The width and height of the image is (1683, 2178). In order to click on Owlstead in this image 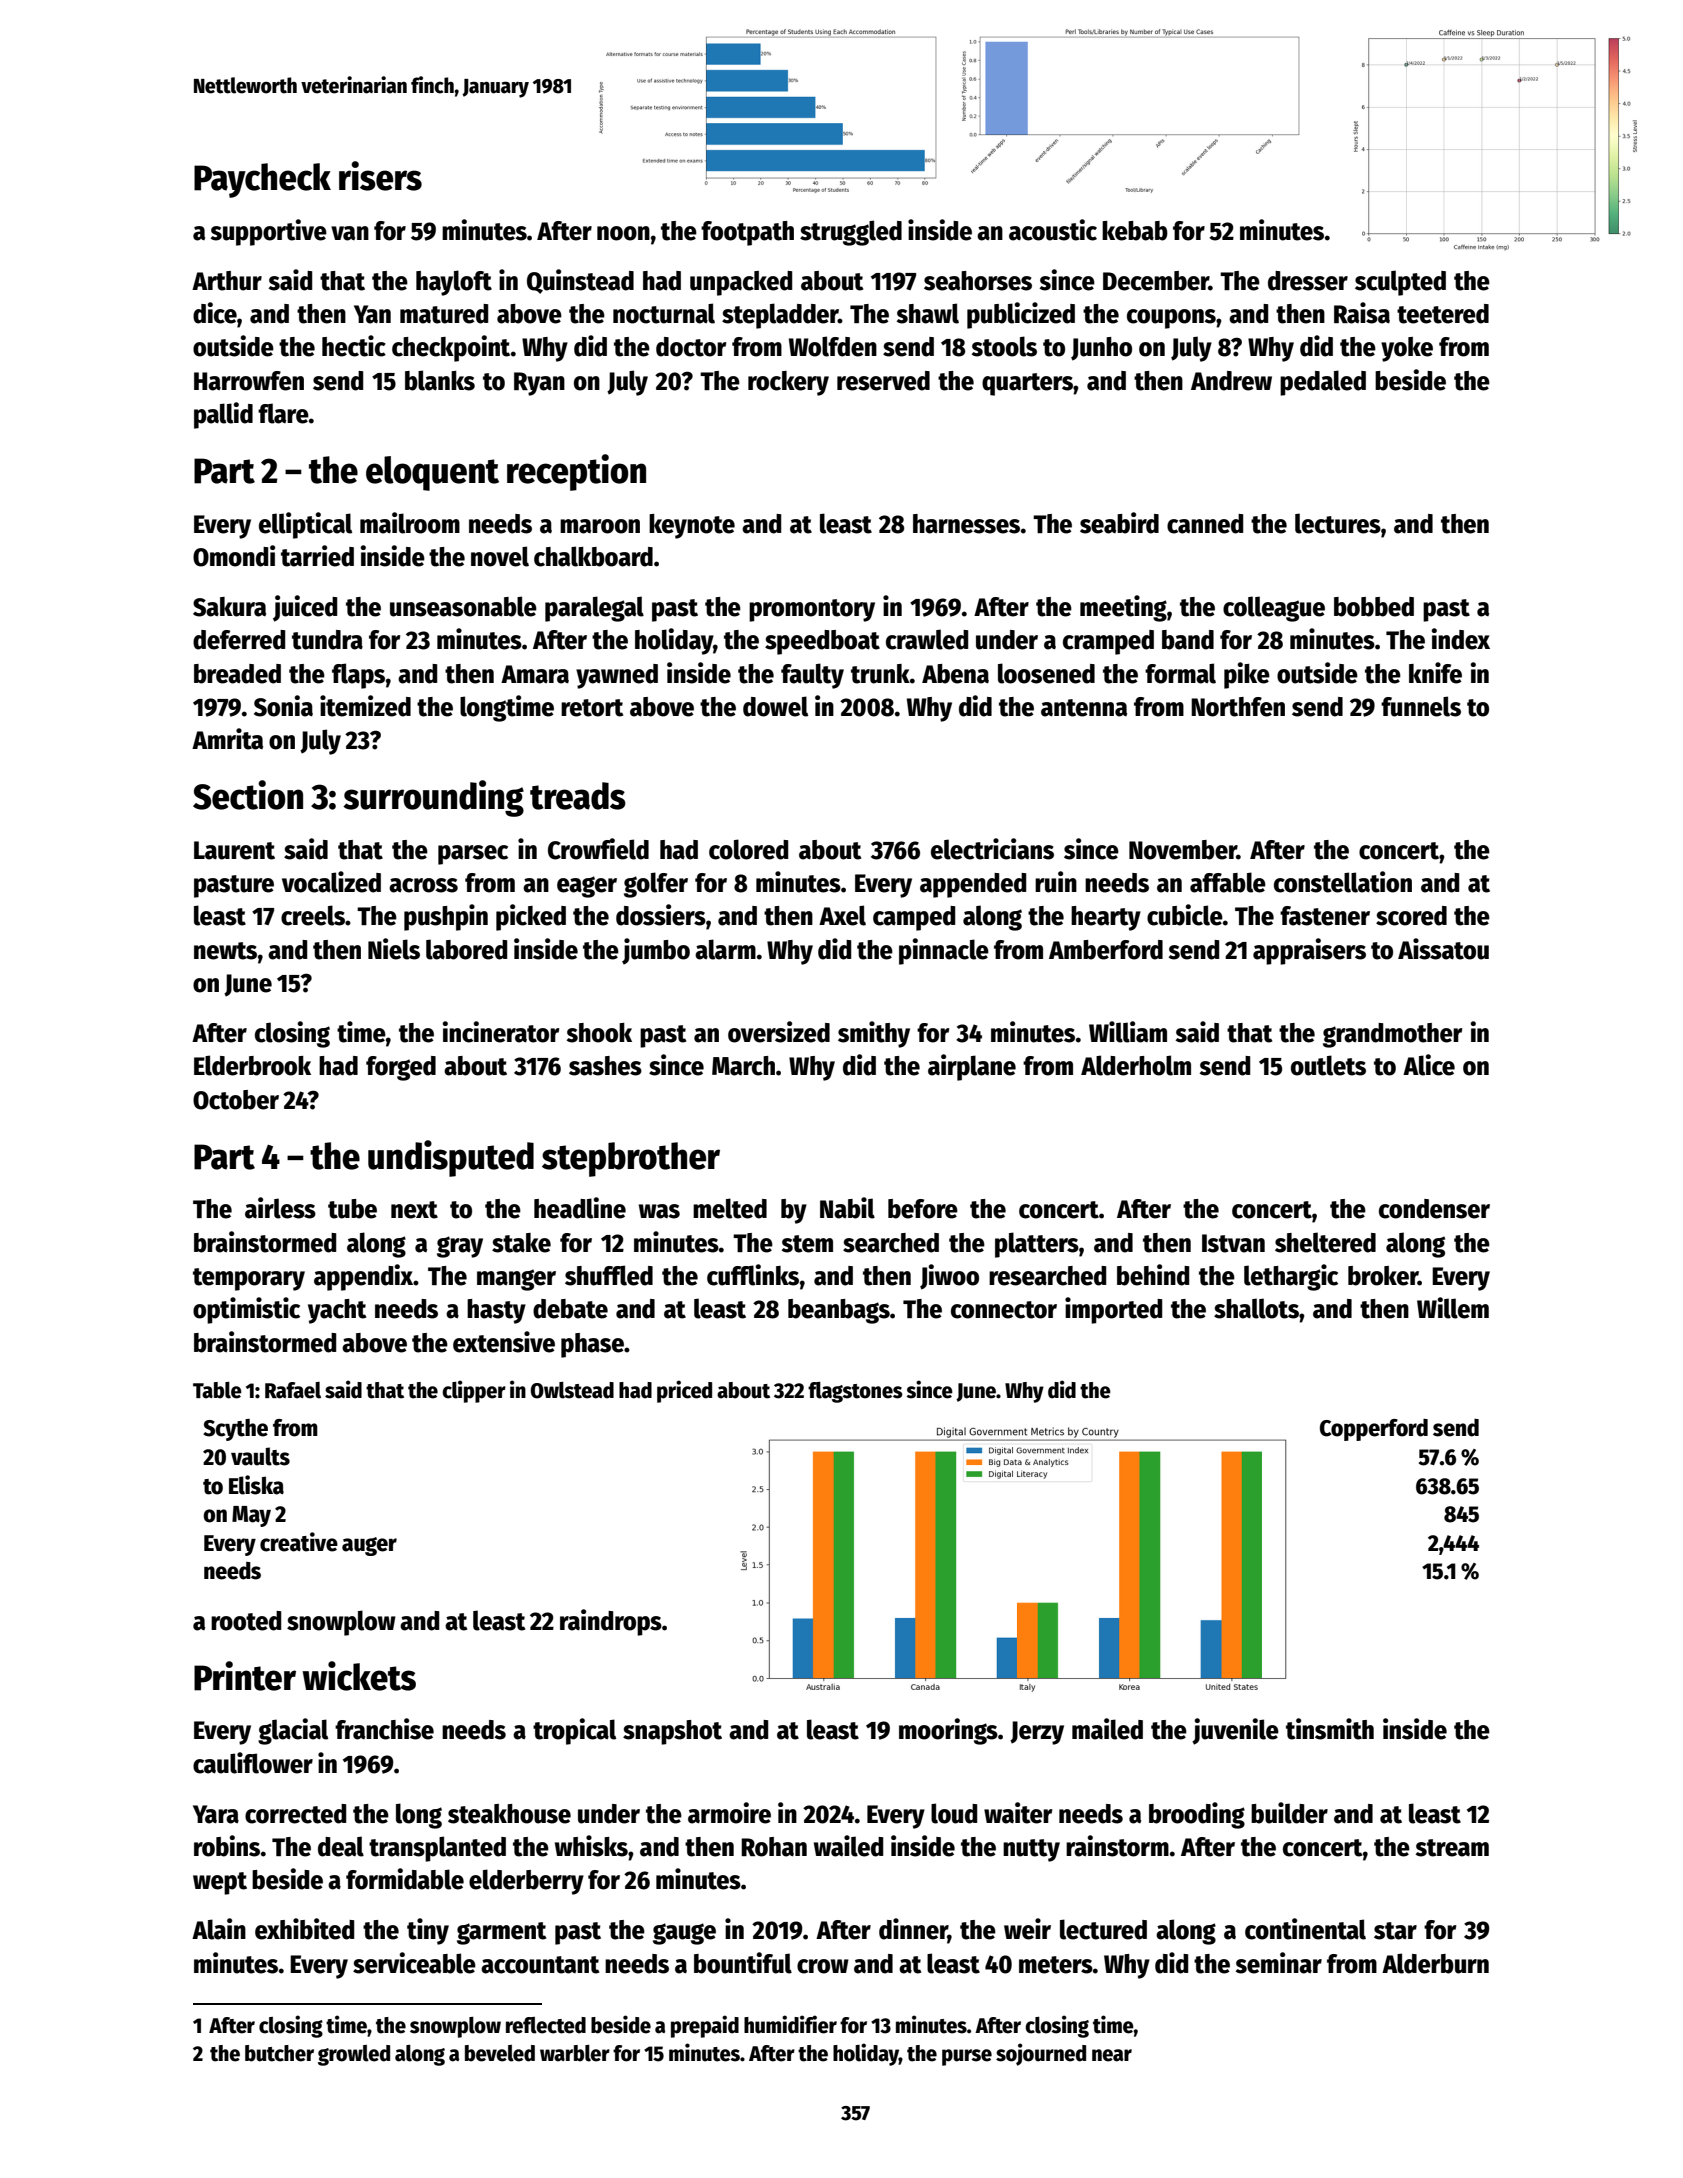, I will do `click(572, 1390)`.
